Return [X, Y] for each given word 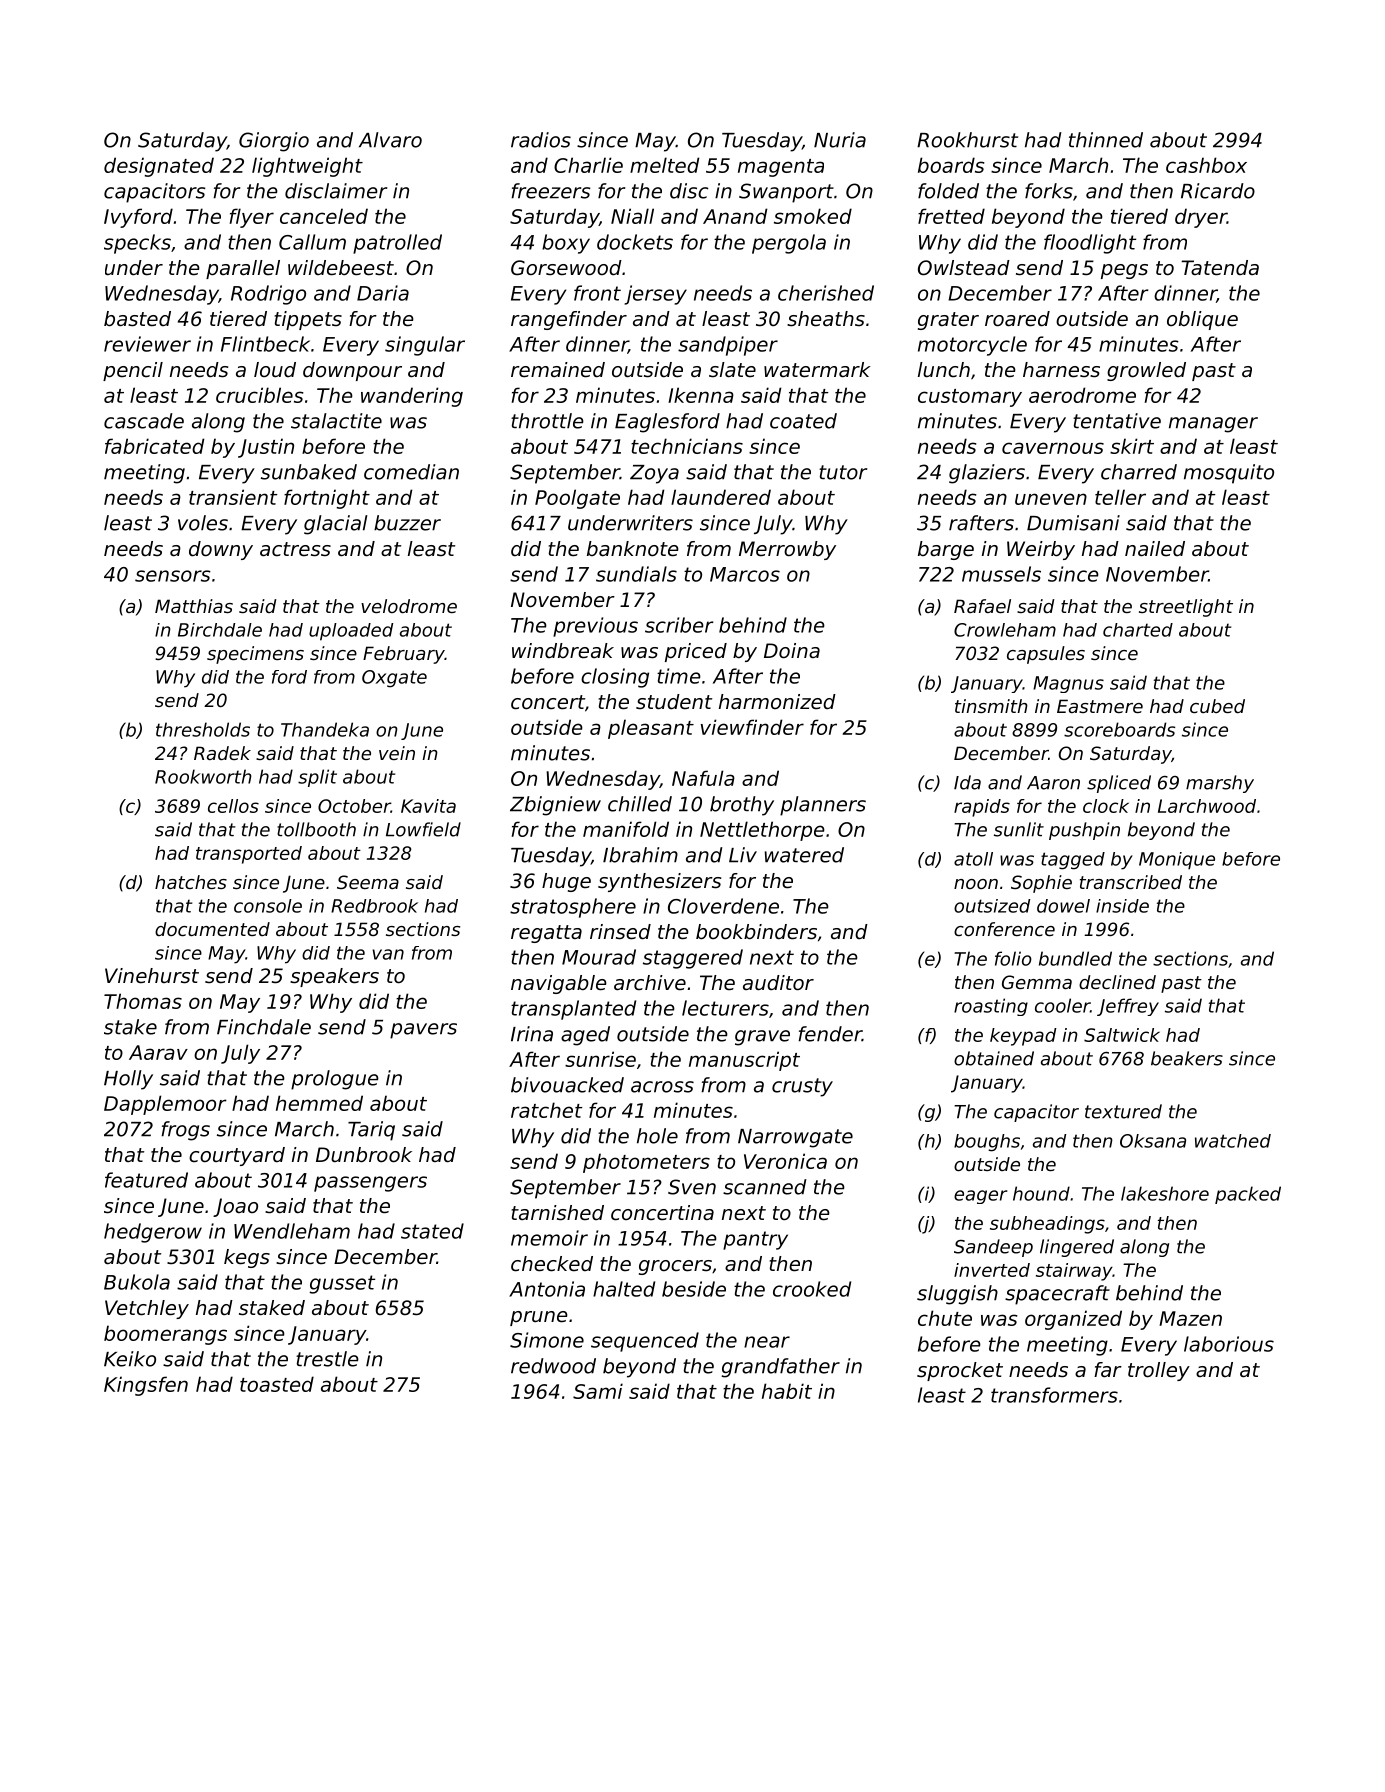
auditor [778, 983]
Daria [383, 293]
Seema [368, 882]
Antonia [547, 1289]
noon [976, 884]
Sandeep [993, 1248]
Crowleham [1005, 630]
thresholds [203, 729]
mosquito [1229, 474]
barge [946, 550]
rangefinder [569, 320]
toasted [277, 1384]
